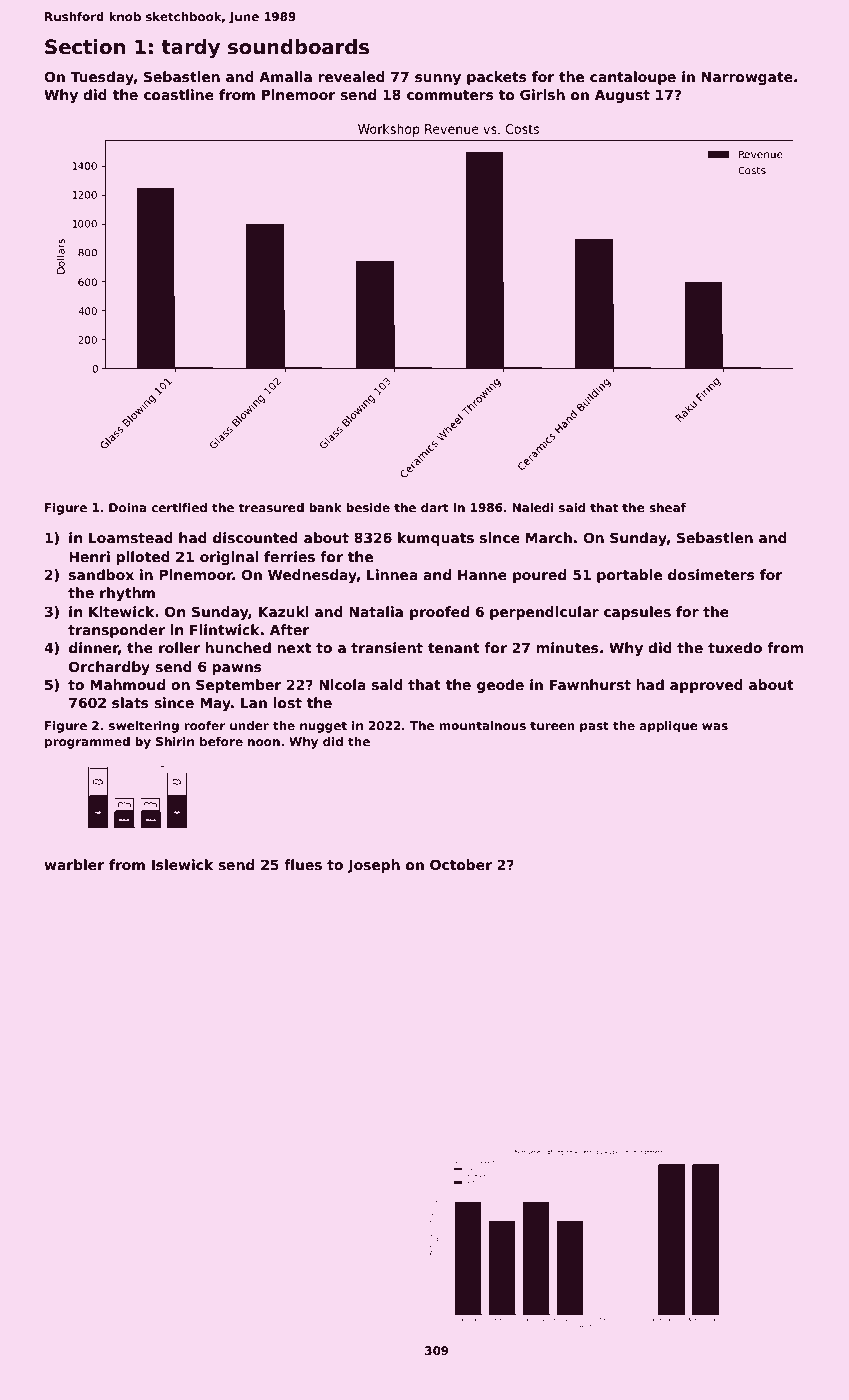  Describe the element at coordinates (285, 76) in the screenshot. I see `Amalia` at that location.
